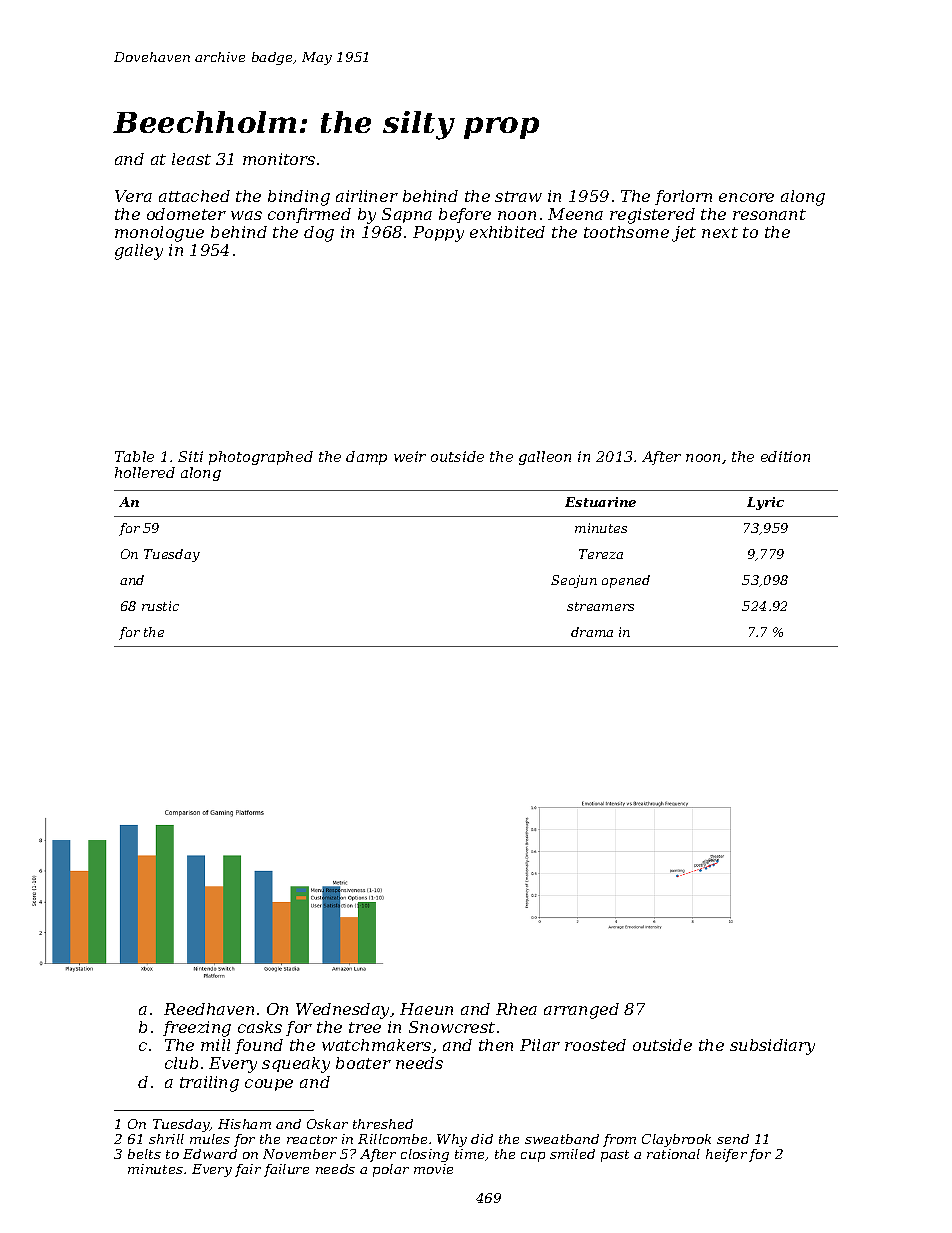 This image has height=1233, width=952. I want to click on streamers, so click(600, 606).
